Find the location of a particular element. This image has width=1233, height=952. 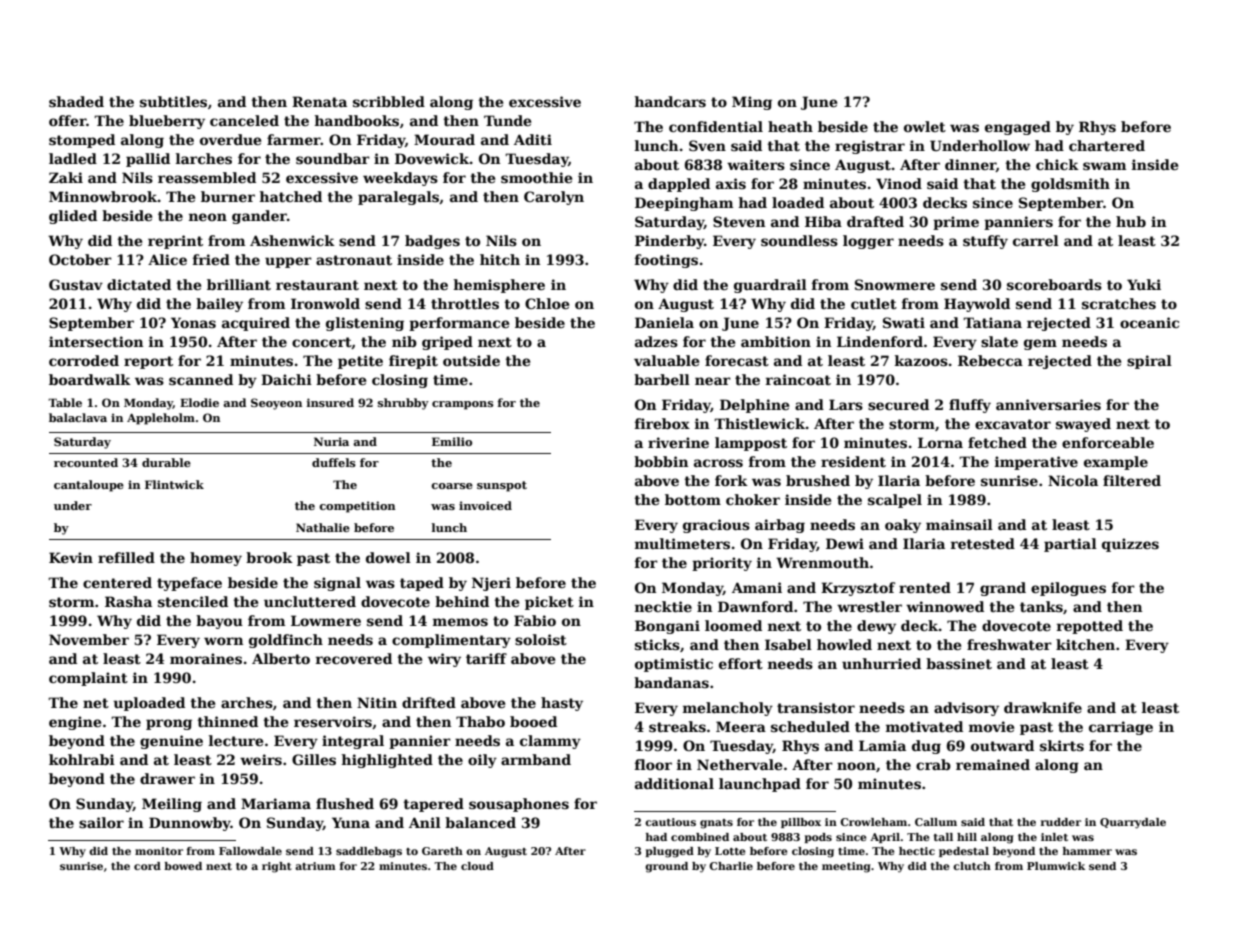

Yonas is located at coordinates (193, 322).
